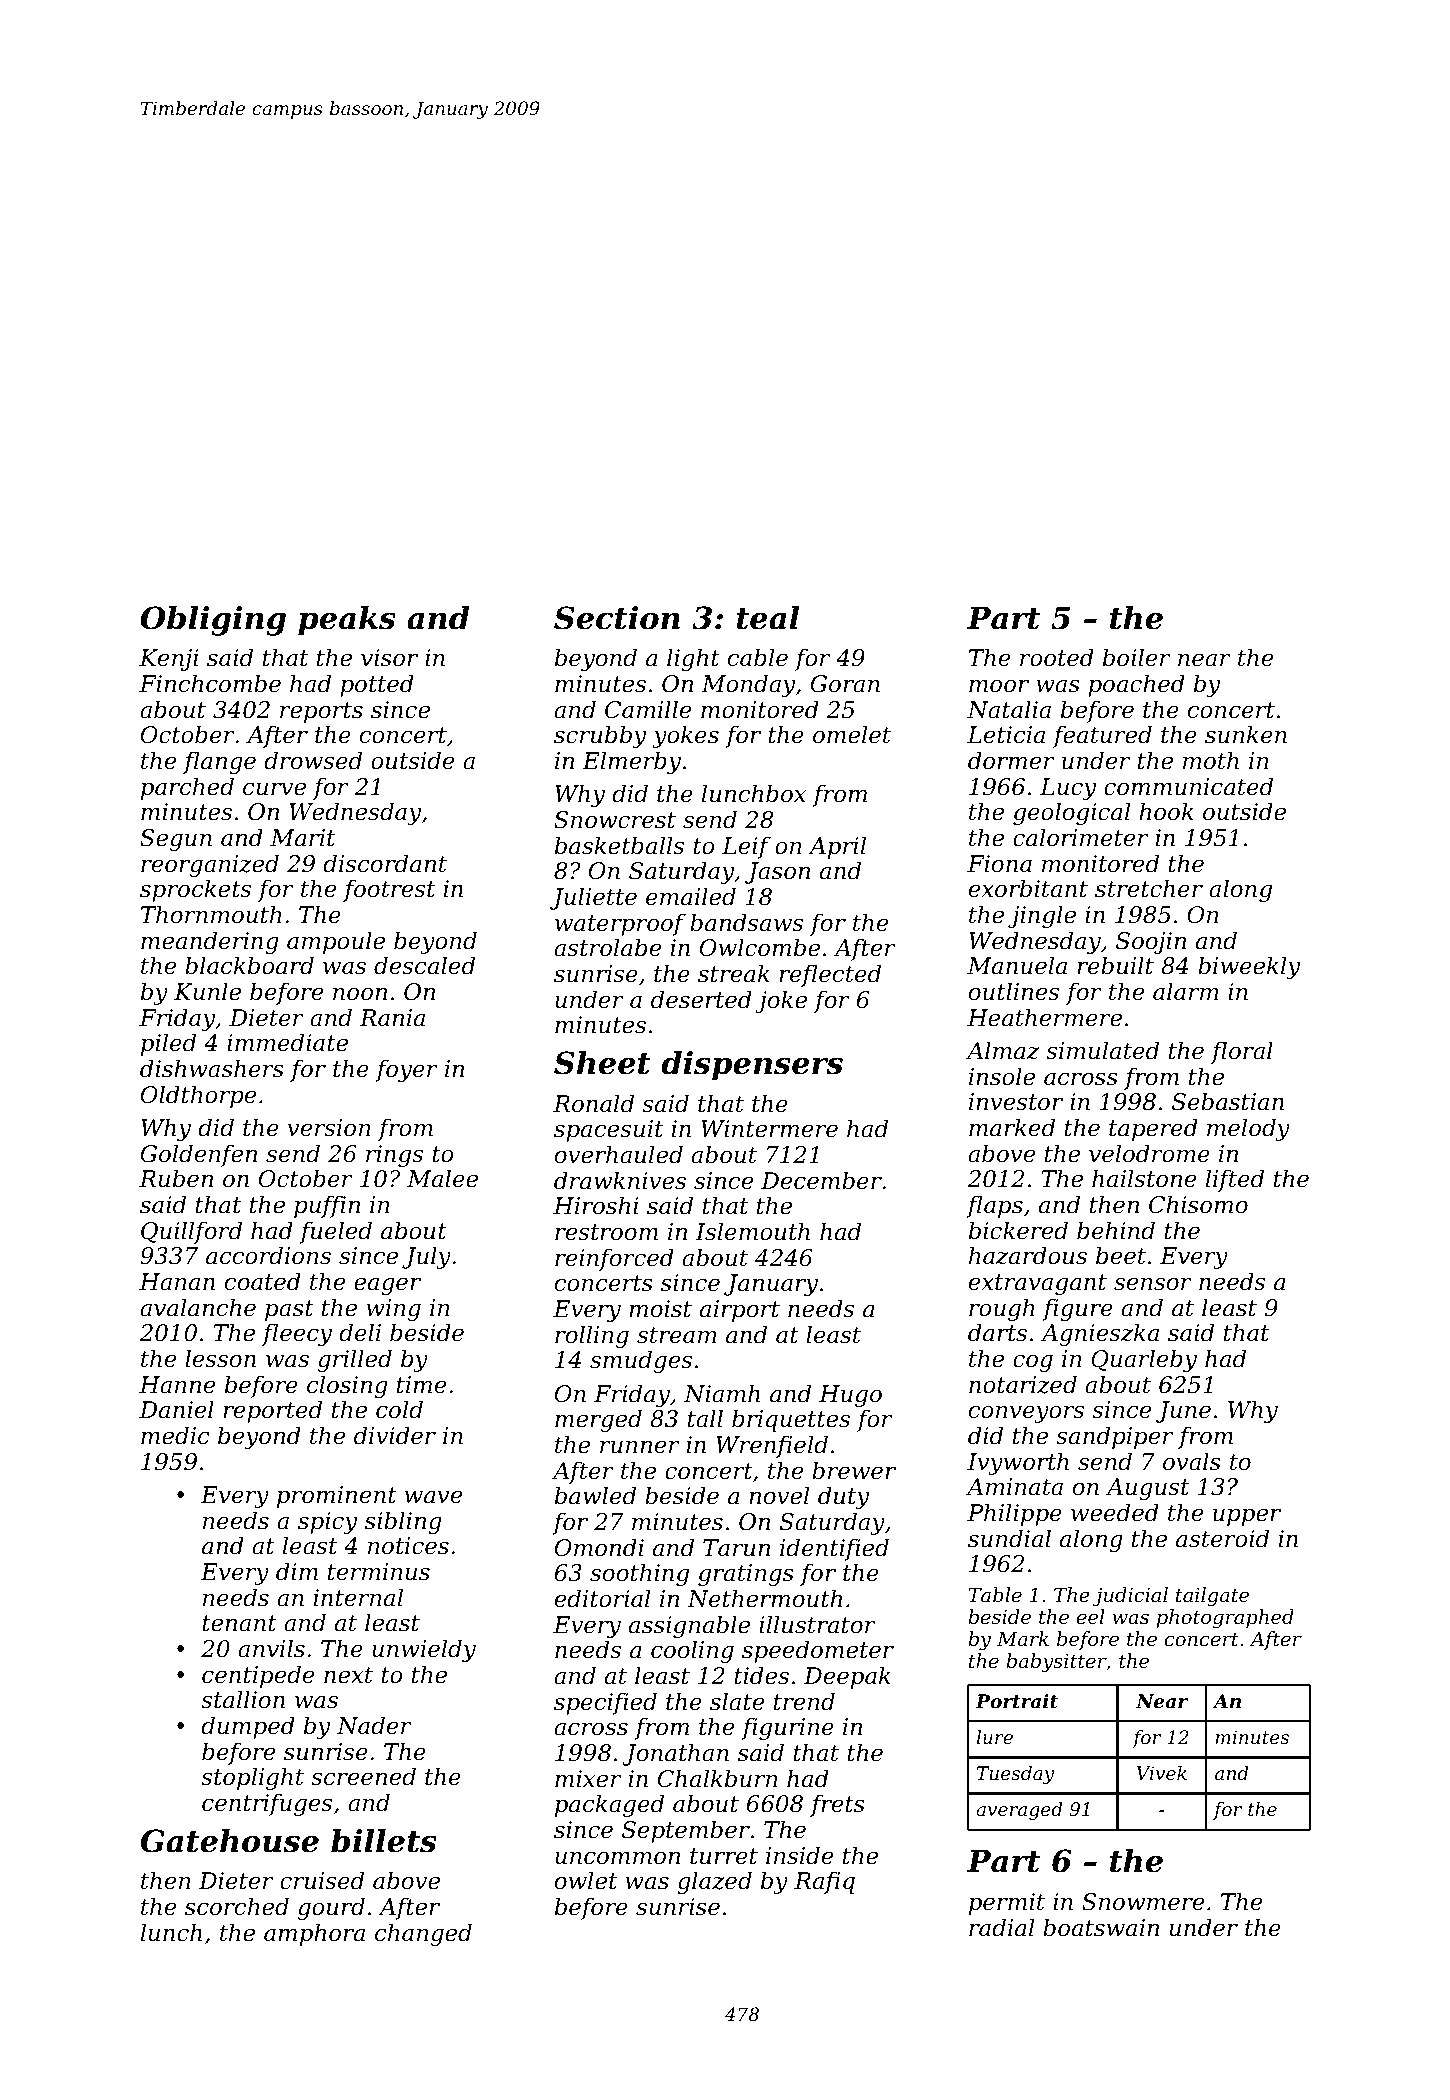  I want to click on boiler, so click(1136, 657).
